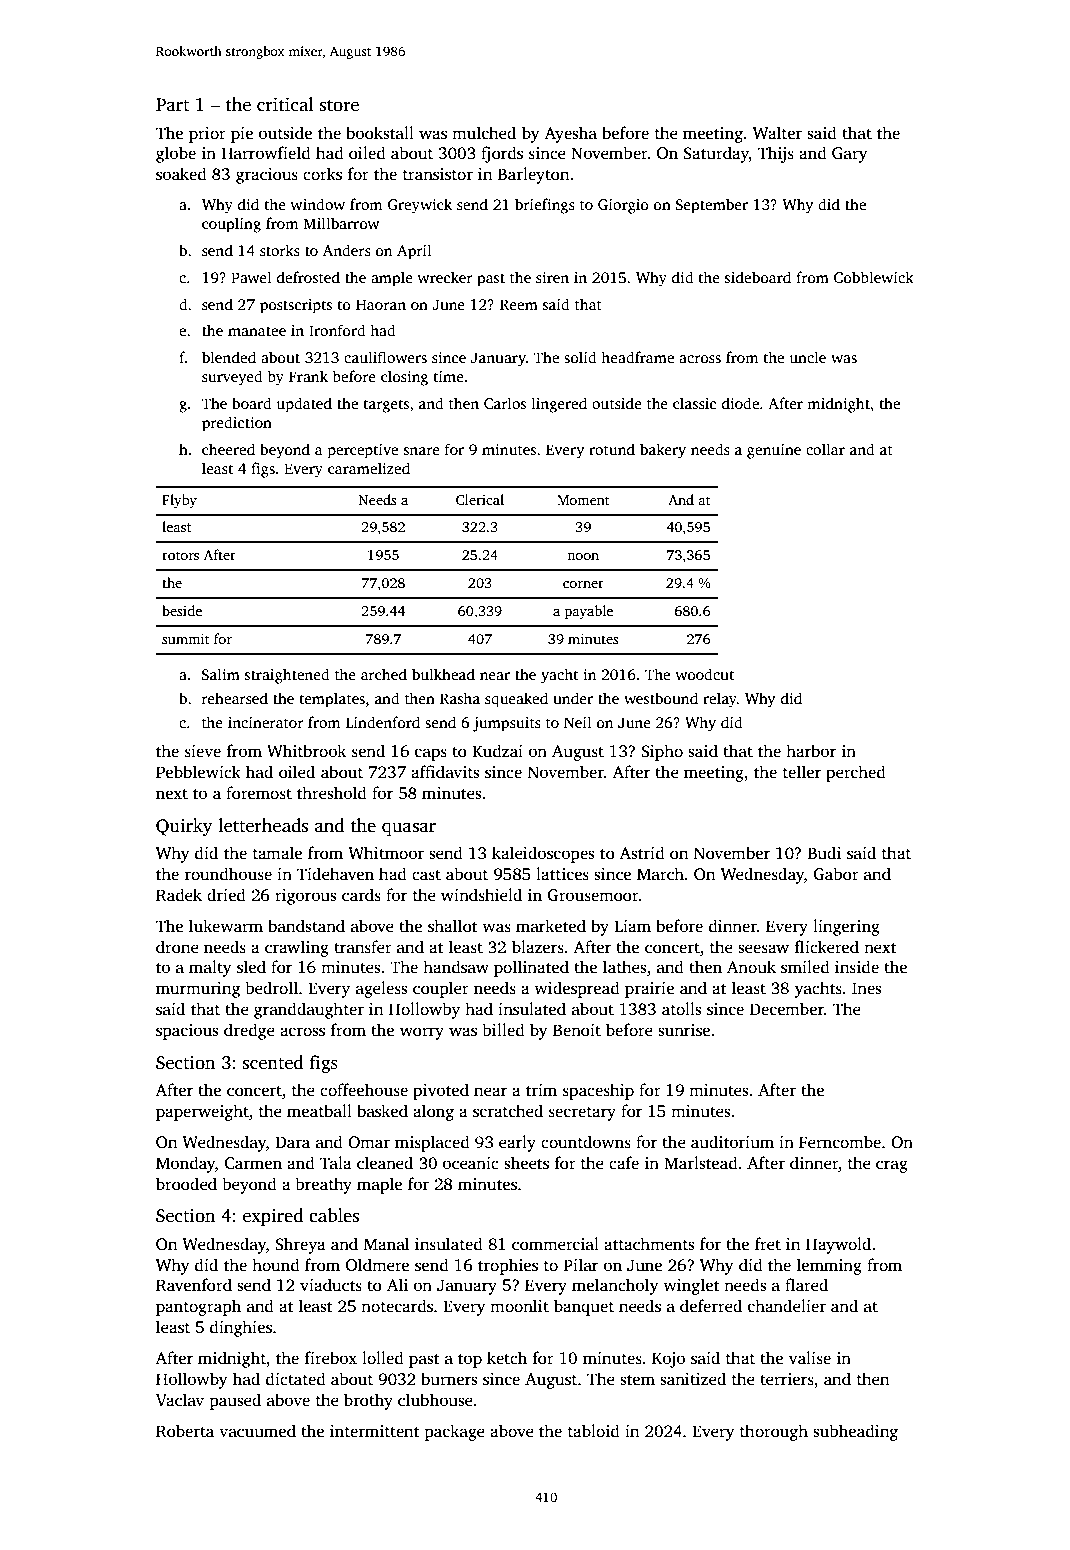  I want to click on tabloid, so click(594, 1431).
